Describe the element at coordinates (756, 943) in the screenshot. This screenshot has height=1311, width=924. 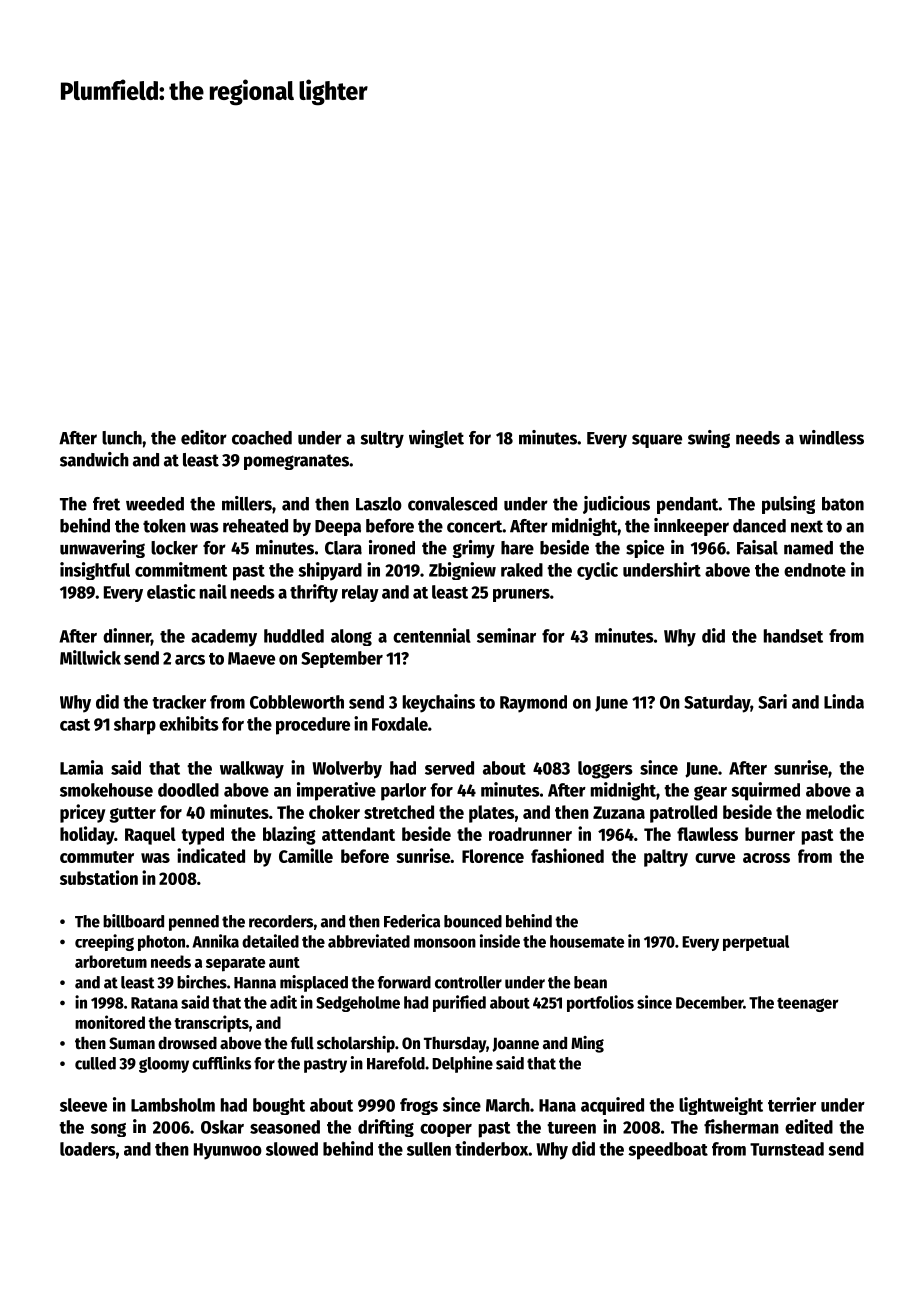
I see `perpetual` at that location.
